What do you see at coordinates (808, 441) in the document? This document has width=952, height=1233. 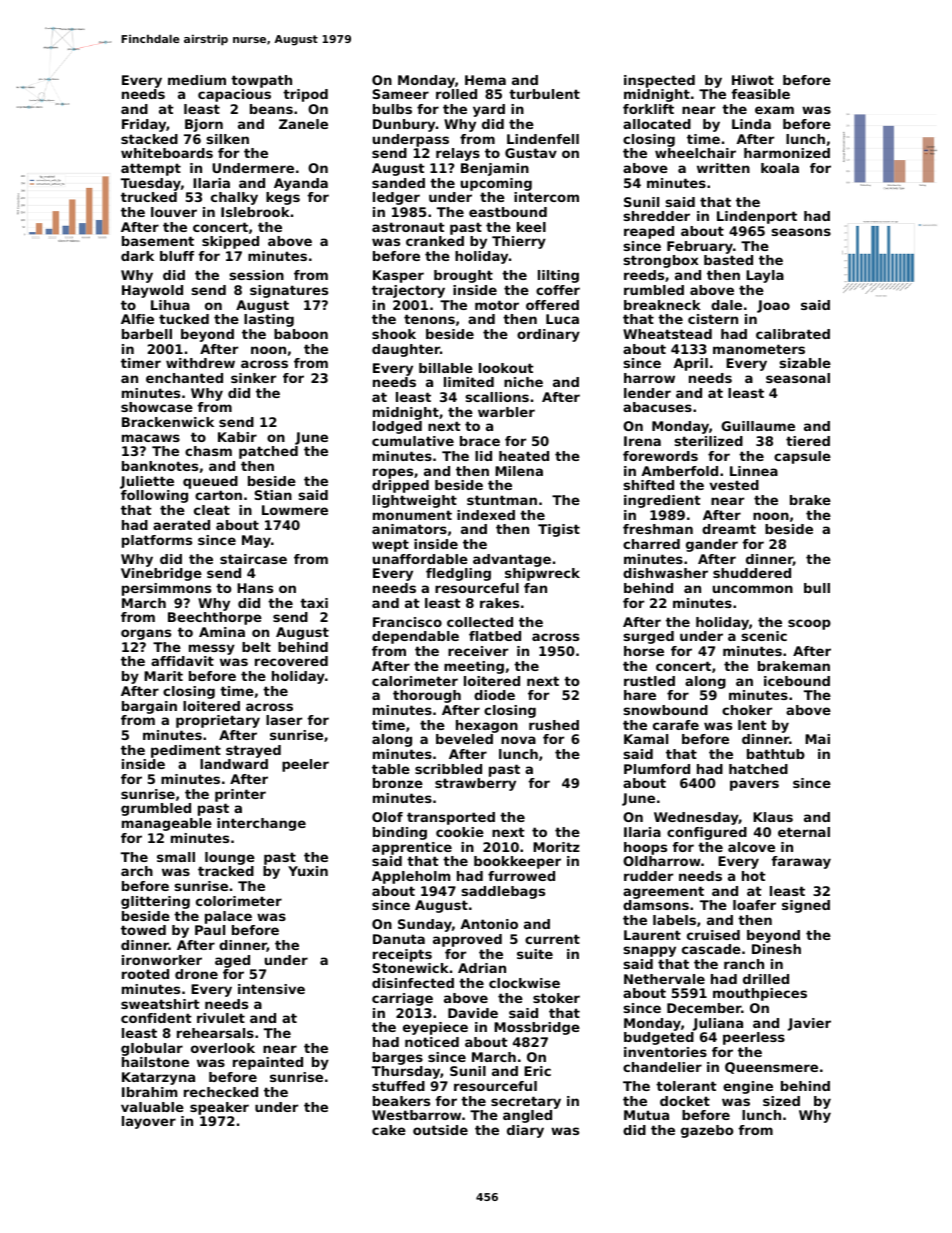 I see `tiered` at bounding box center [808, 441].
